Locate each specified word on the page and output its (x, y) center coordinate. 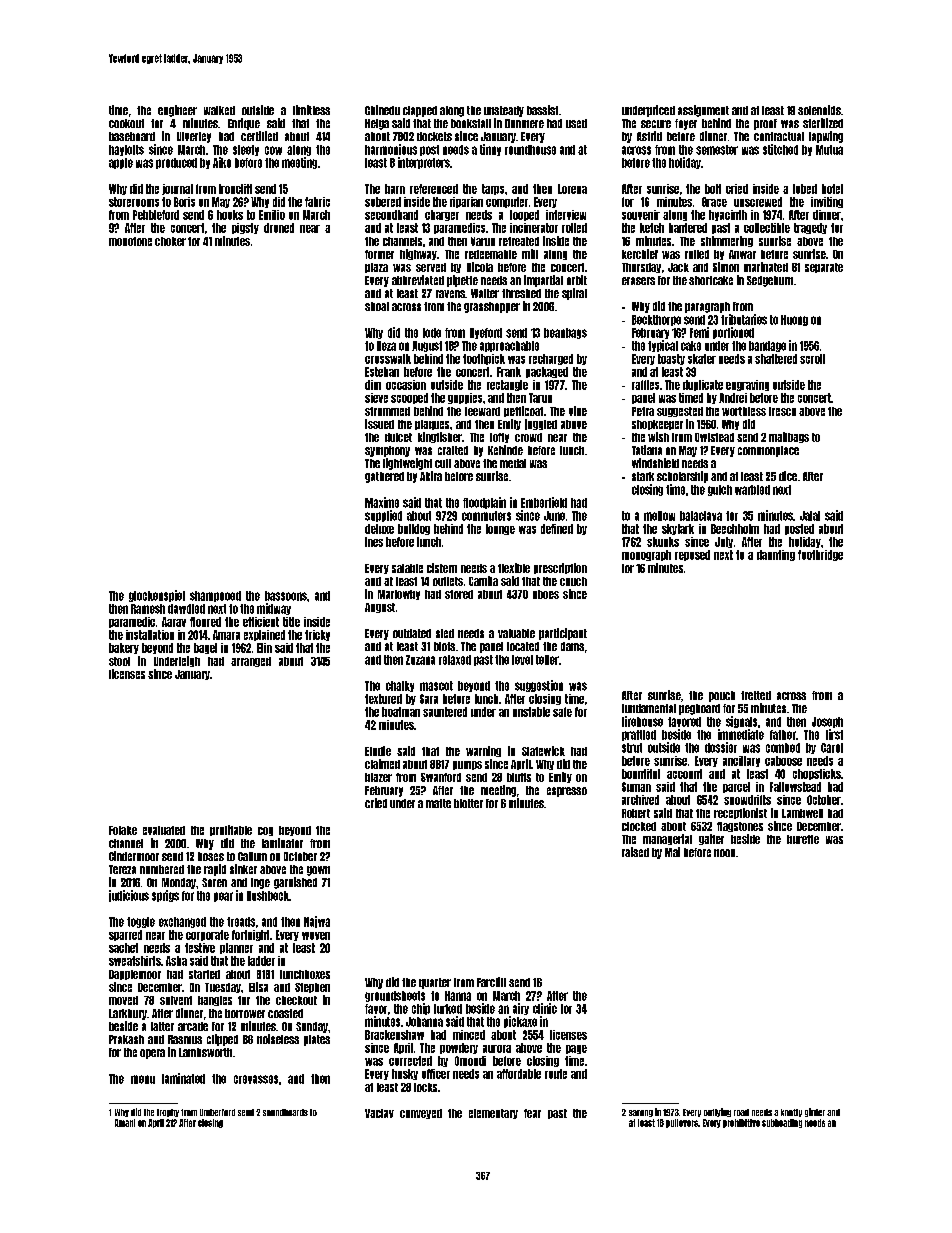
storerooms (134, 202)
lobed (805, 189)
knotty (791, 1113)
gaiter (711, 839)
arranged (251, 662)
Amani (125, 1123)
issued (379, 424)
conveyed (421, 1114)
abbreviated (418, 280)
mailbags (789, 437)
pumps (467, 765)
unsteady (504, 111)
